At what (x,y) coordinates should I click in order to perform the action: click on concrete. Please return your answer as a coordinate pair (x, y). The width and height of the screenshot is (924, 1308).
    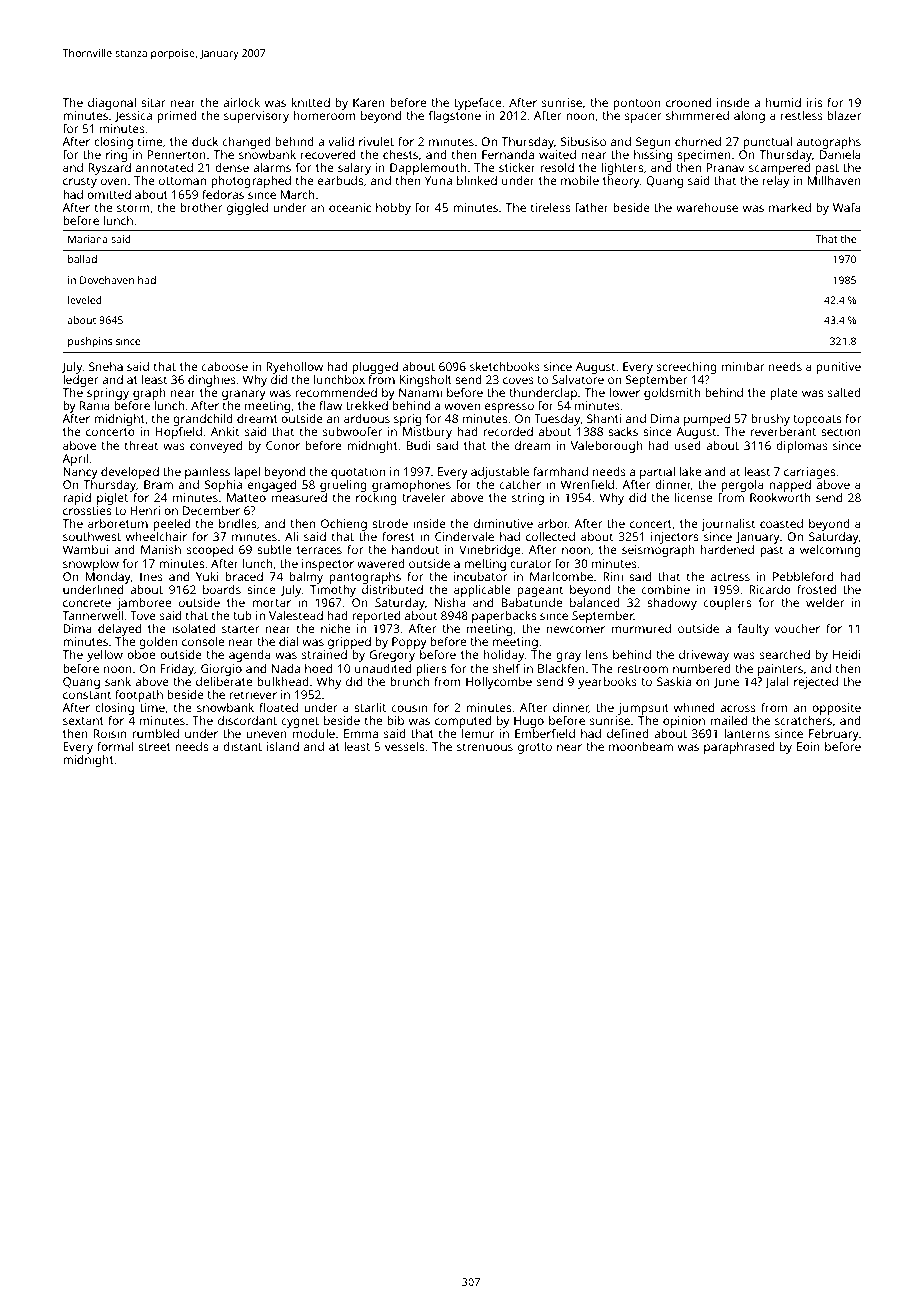
    Looking at the image, I should click on (87, 603).
